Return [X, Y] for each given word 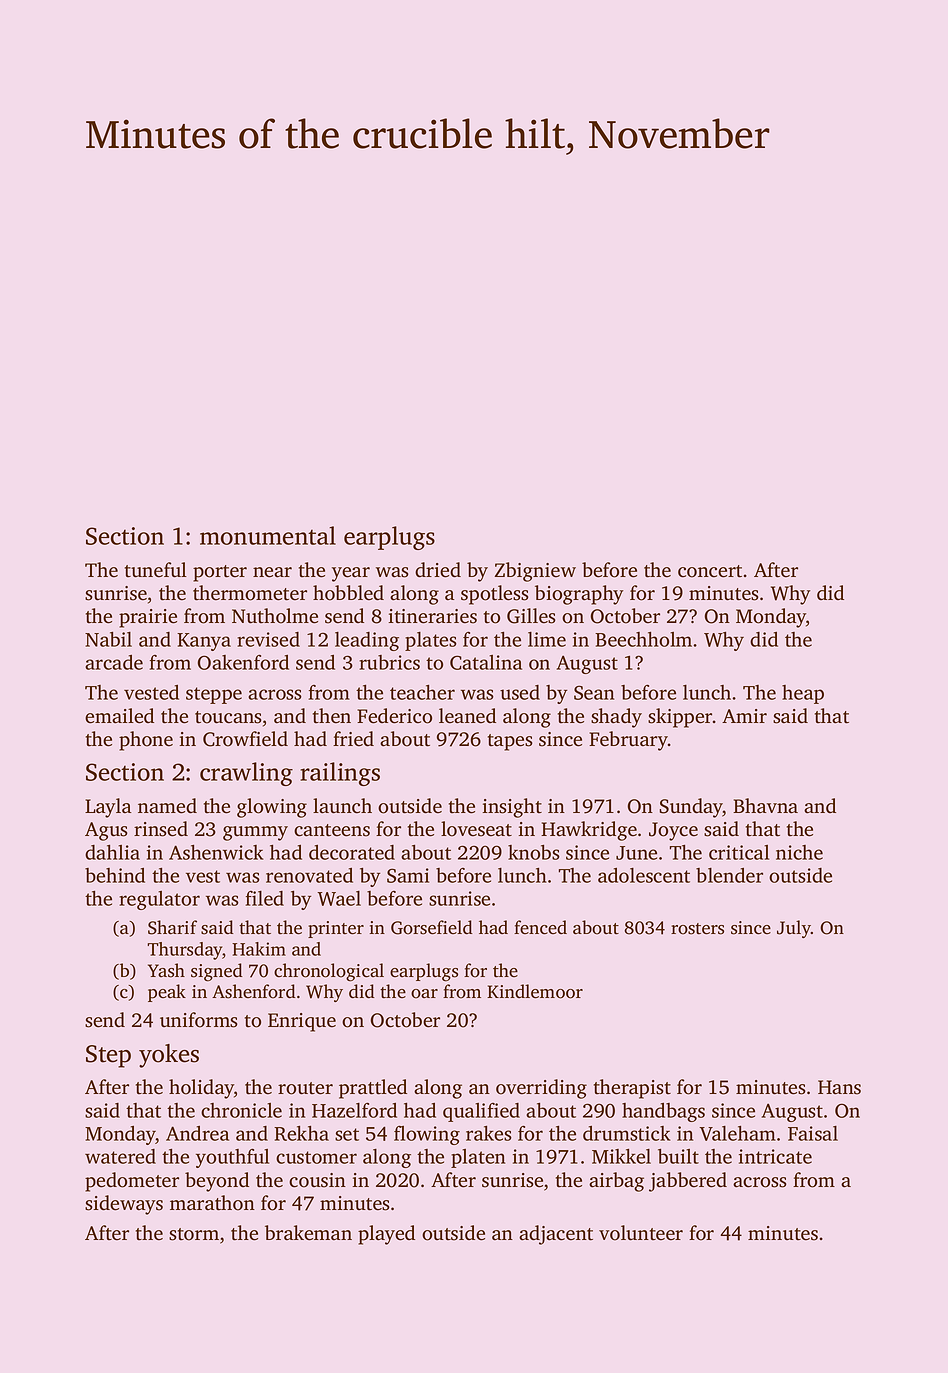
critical [739, 852]
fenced [540, 927]
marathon [212, 1203]
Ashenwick [216, 852]
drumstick [626, 1133]
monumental [268, 535]
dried [438, 570]
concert [710, 571]
